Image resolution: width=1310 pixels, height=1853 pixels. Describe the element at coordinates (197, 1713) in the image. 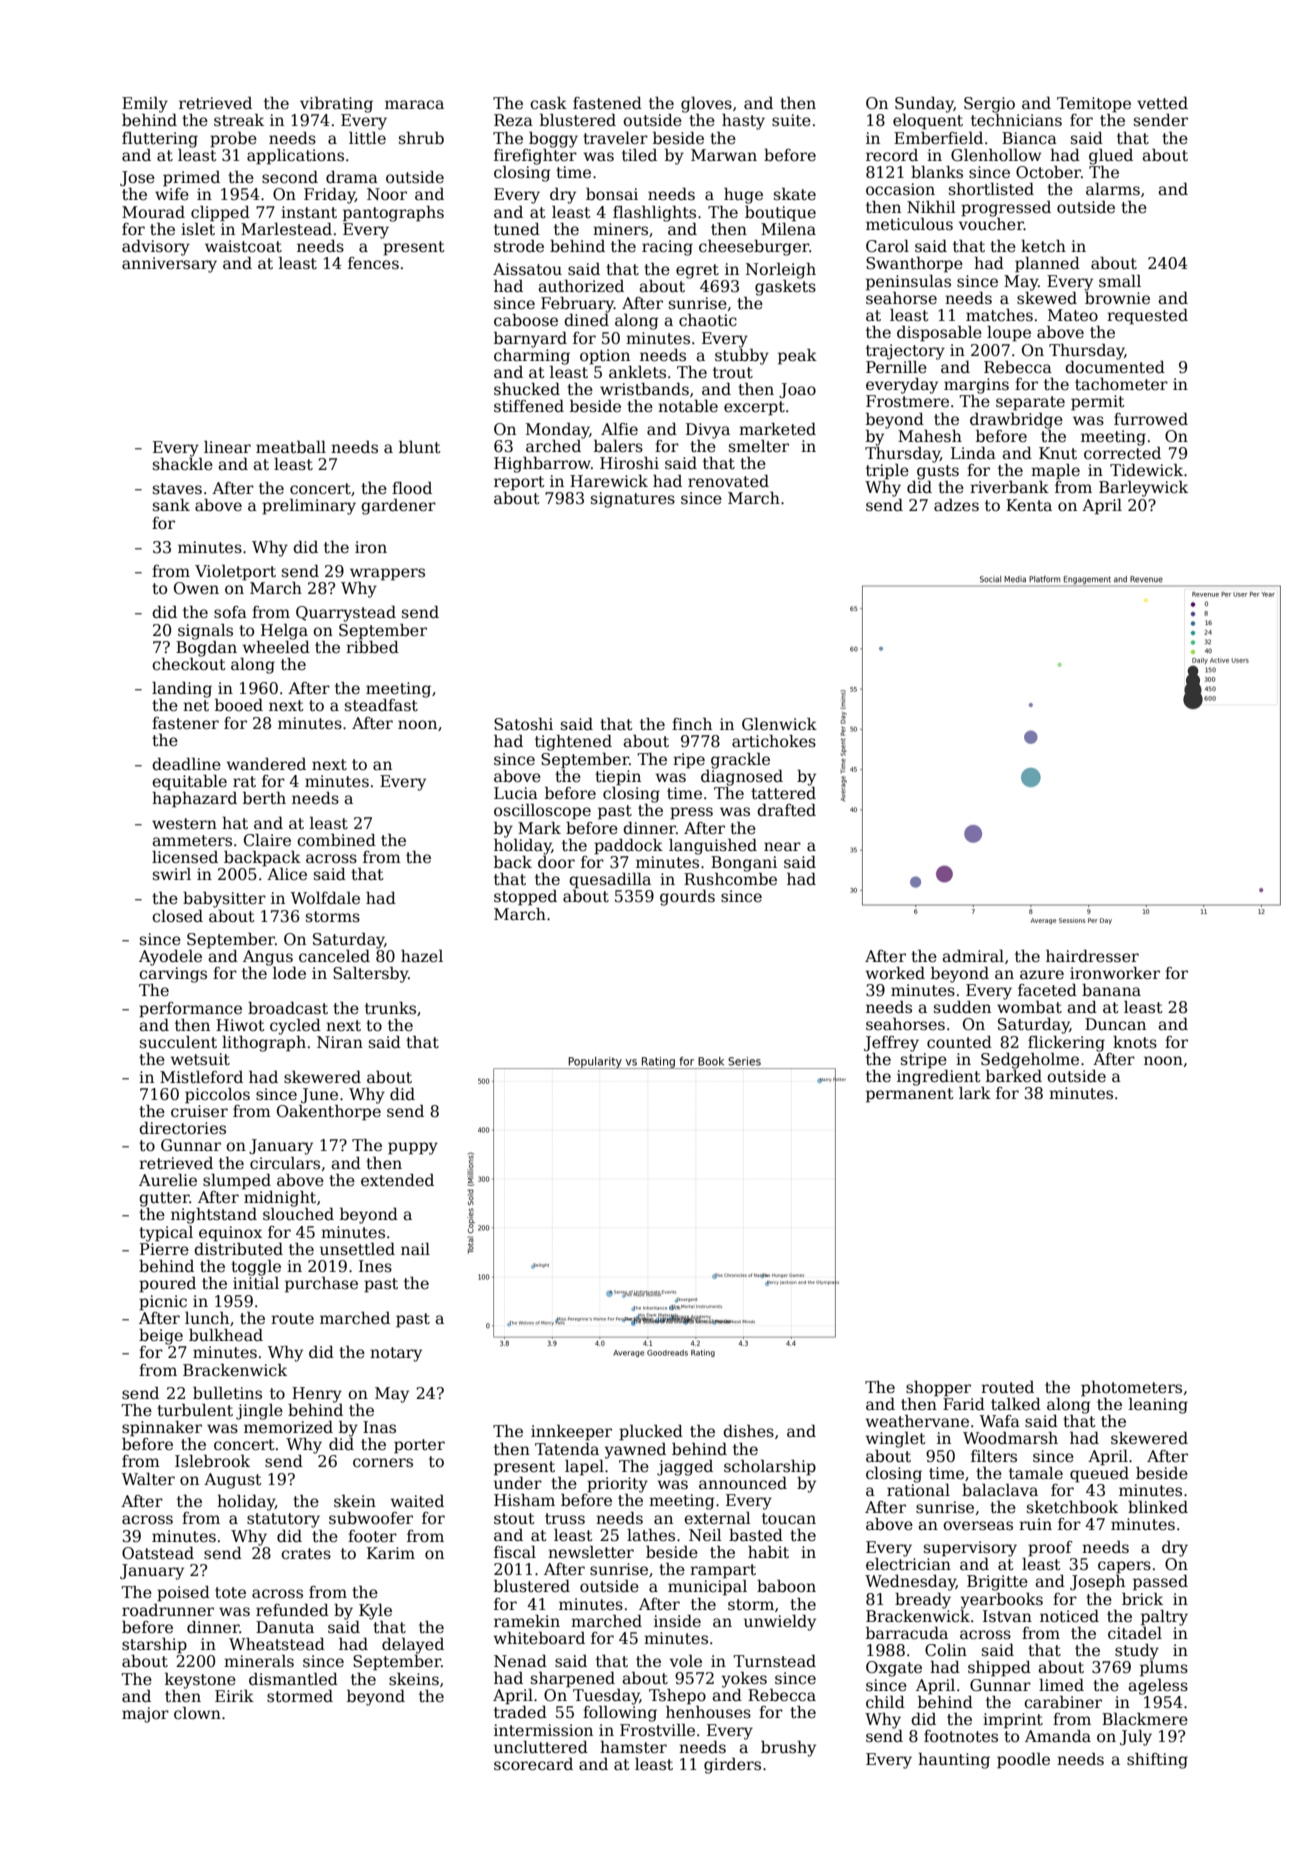

I see `clown` at that location.
